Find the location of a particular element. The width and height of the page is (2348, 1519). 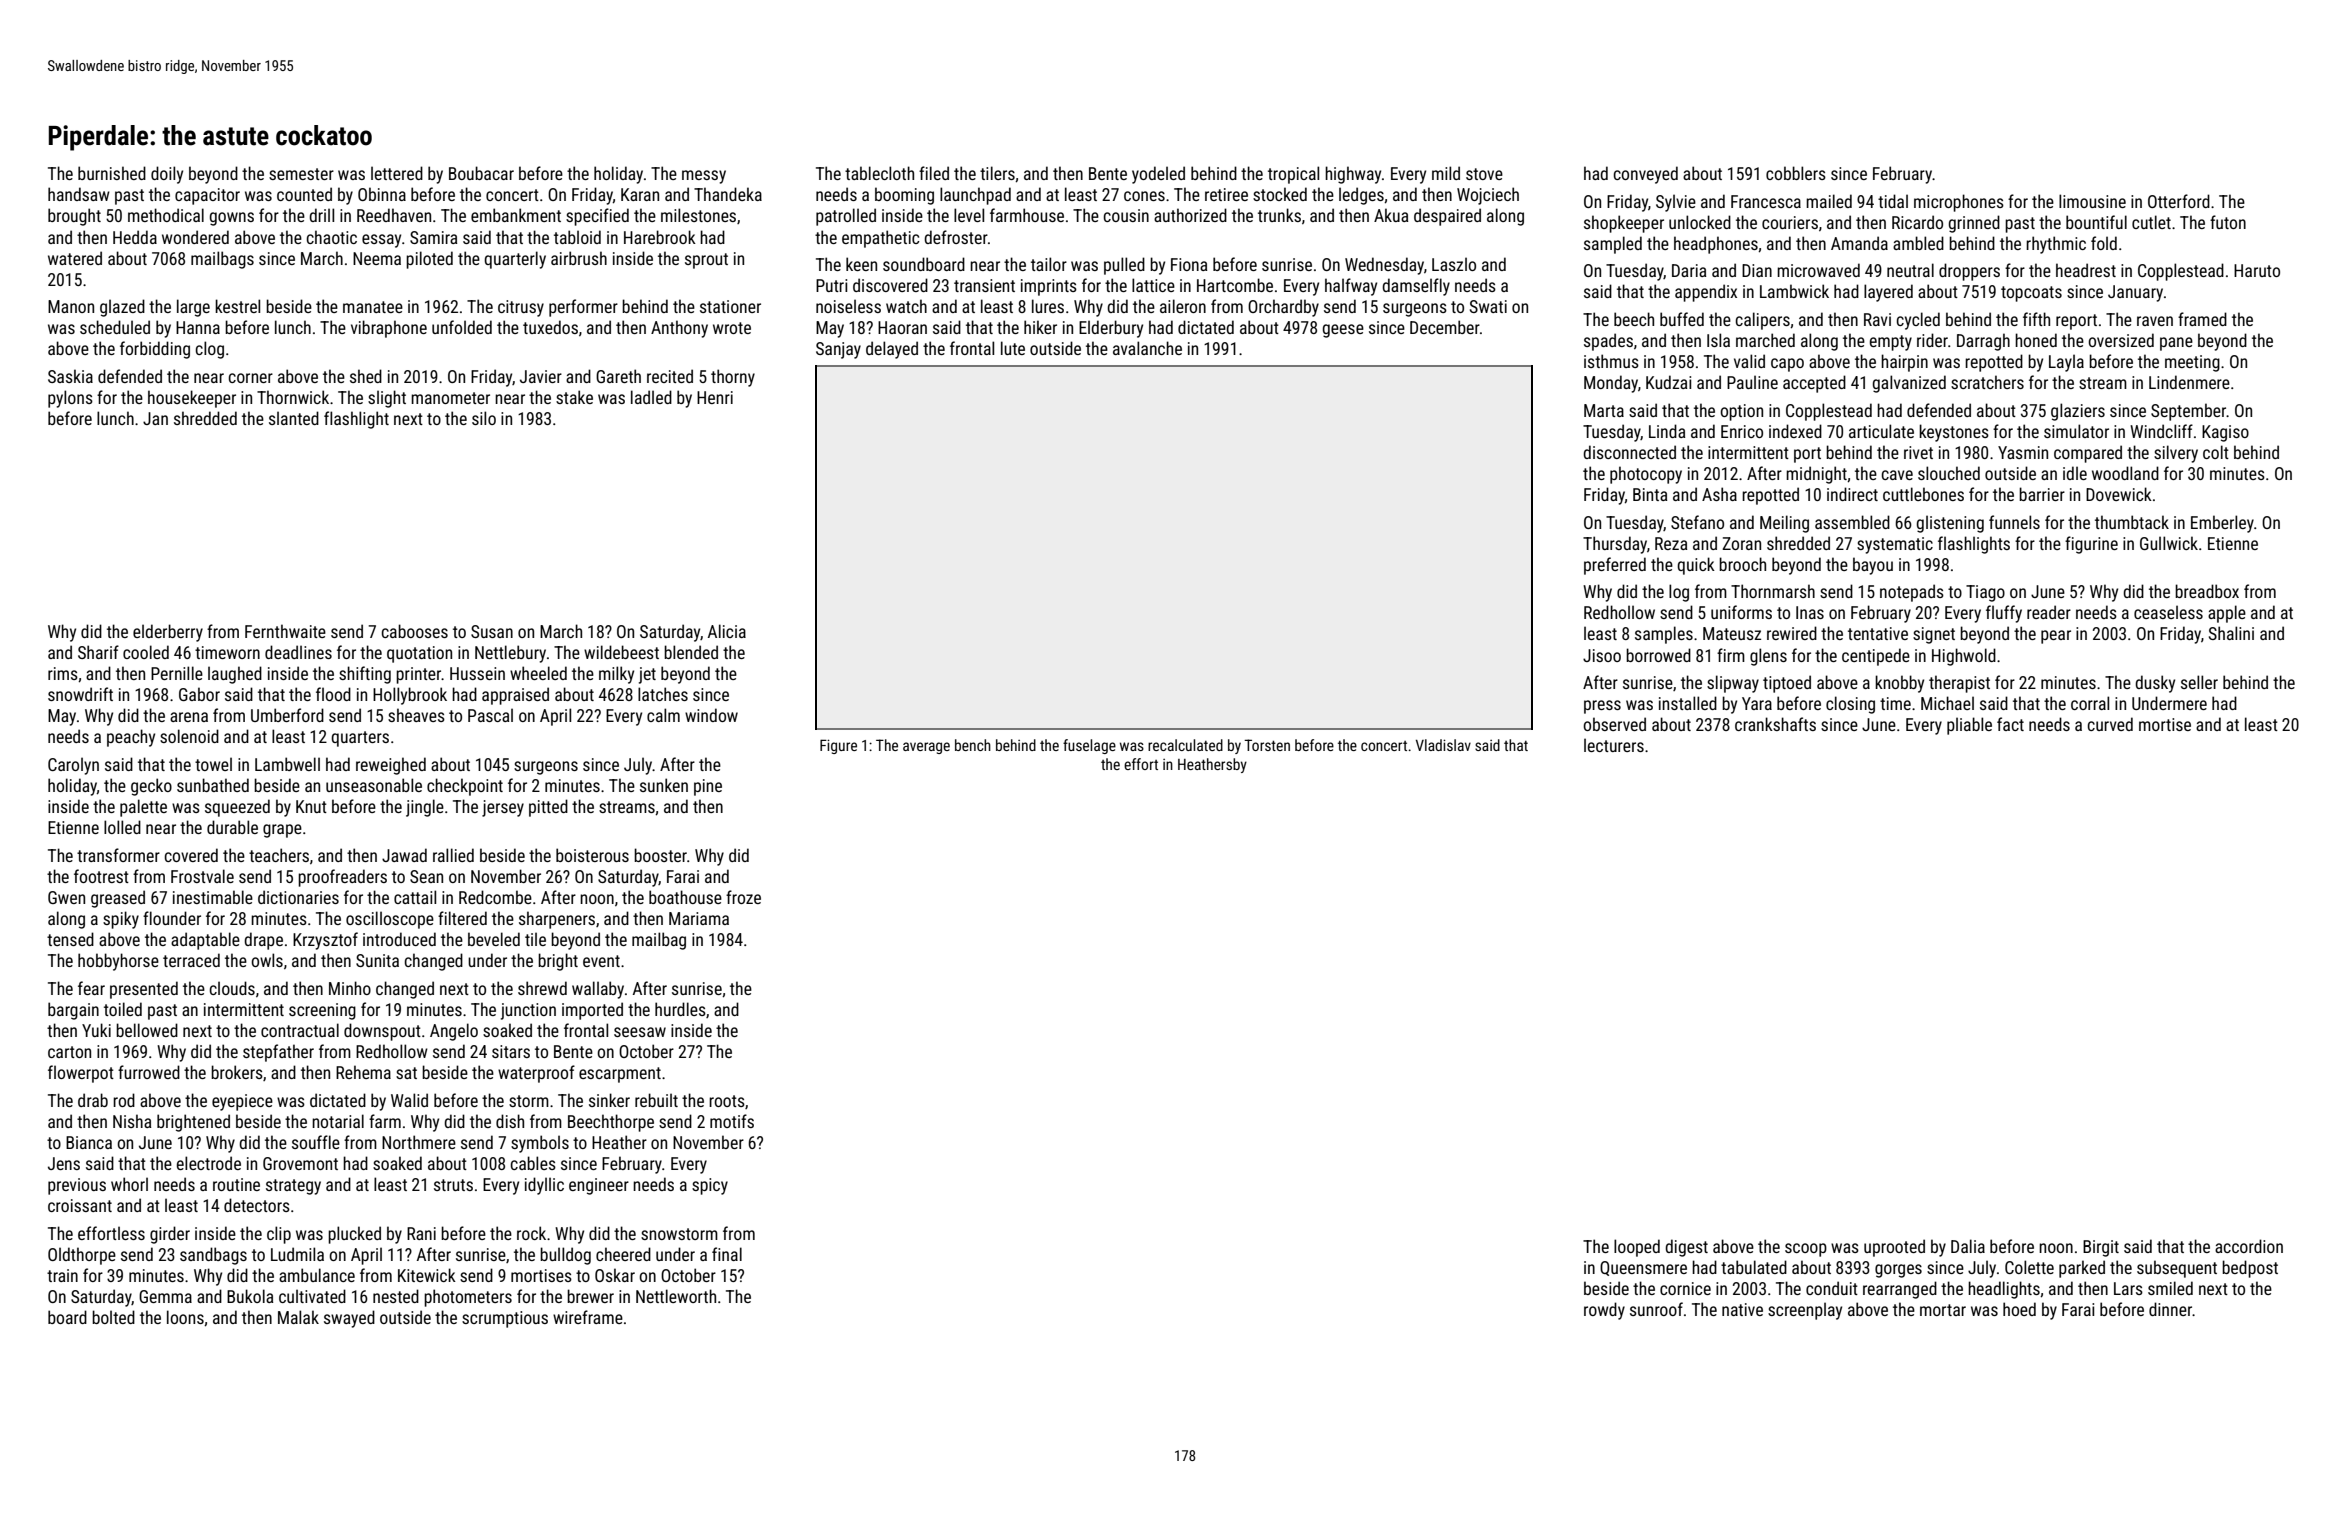

woodland is located at coordinates (2125, 473).
